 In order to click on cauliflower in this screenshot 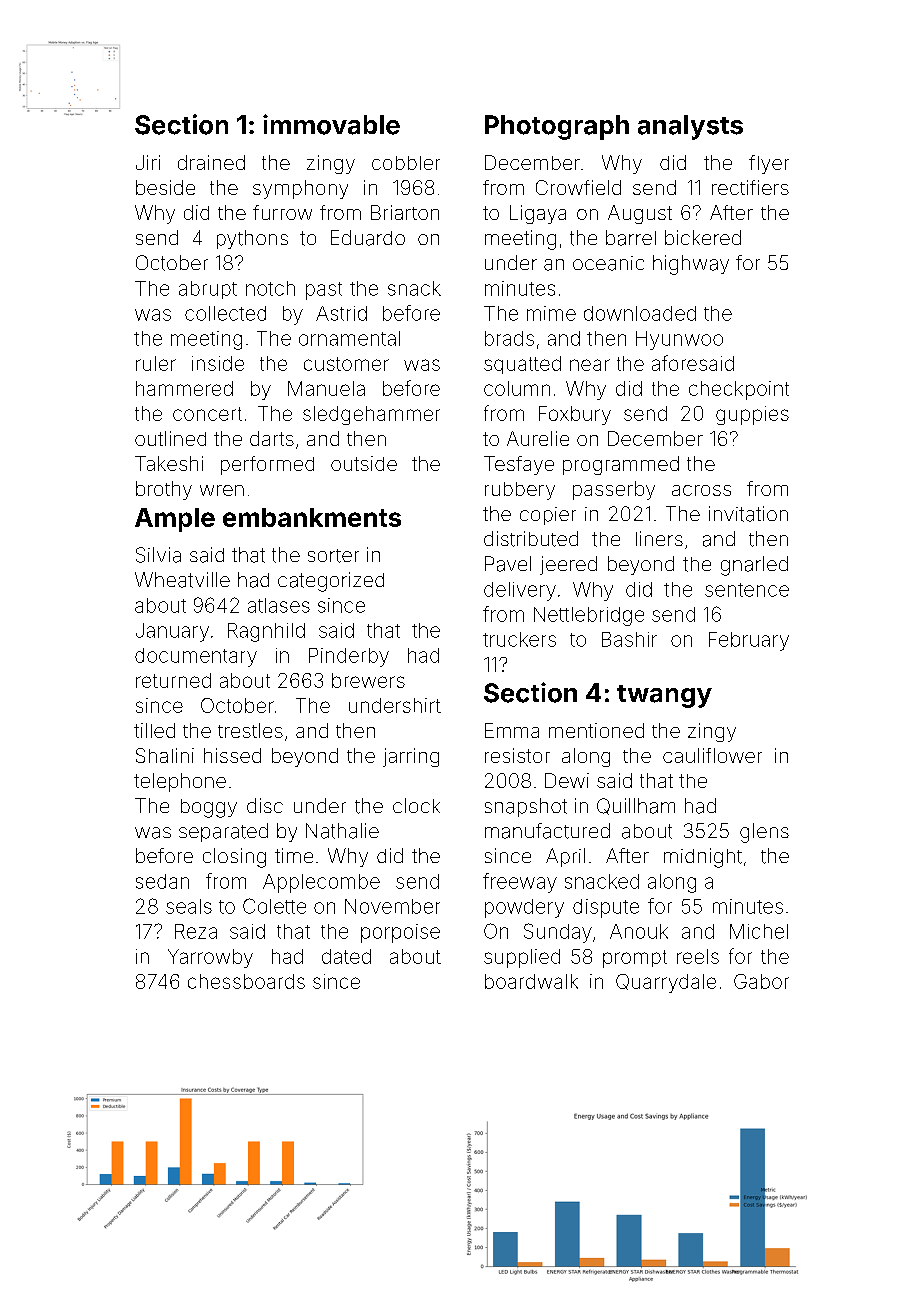, I will do `click(712, 755)`.
